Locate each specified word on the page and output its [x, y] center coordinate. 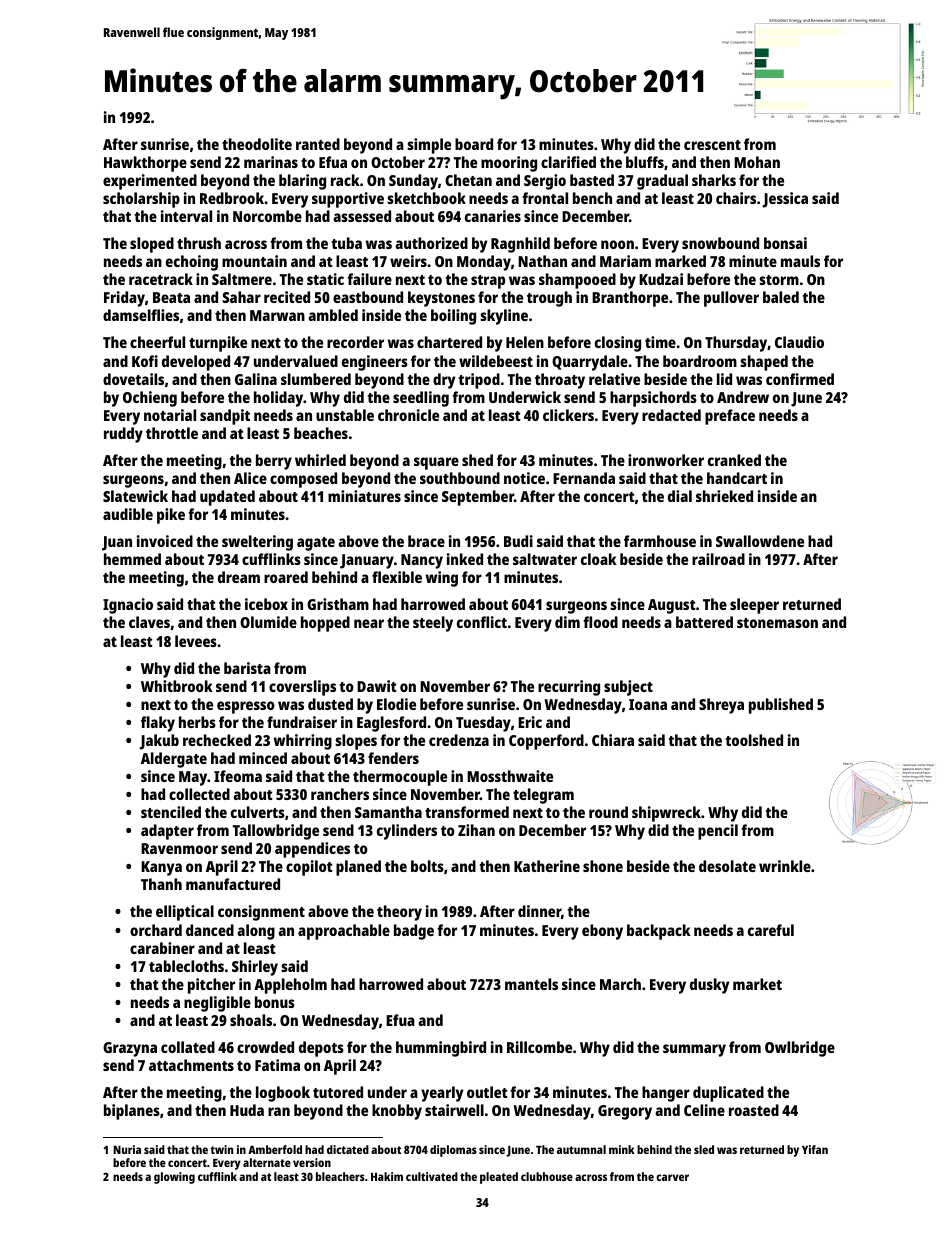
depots [321, 1049]
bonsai [785, 243]
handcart [737, 478]
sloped [152, 245]
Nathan [542, 261]
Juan [117, 543]
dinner [539, 911]
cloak [599, 559]
